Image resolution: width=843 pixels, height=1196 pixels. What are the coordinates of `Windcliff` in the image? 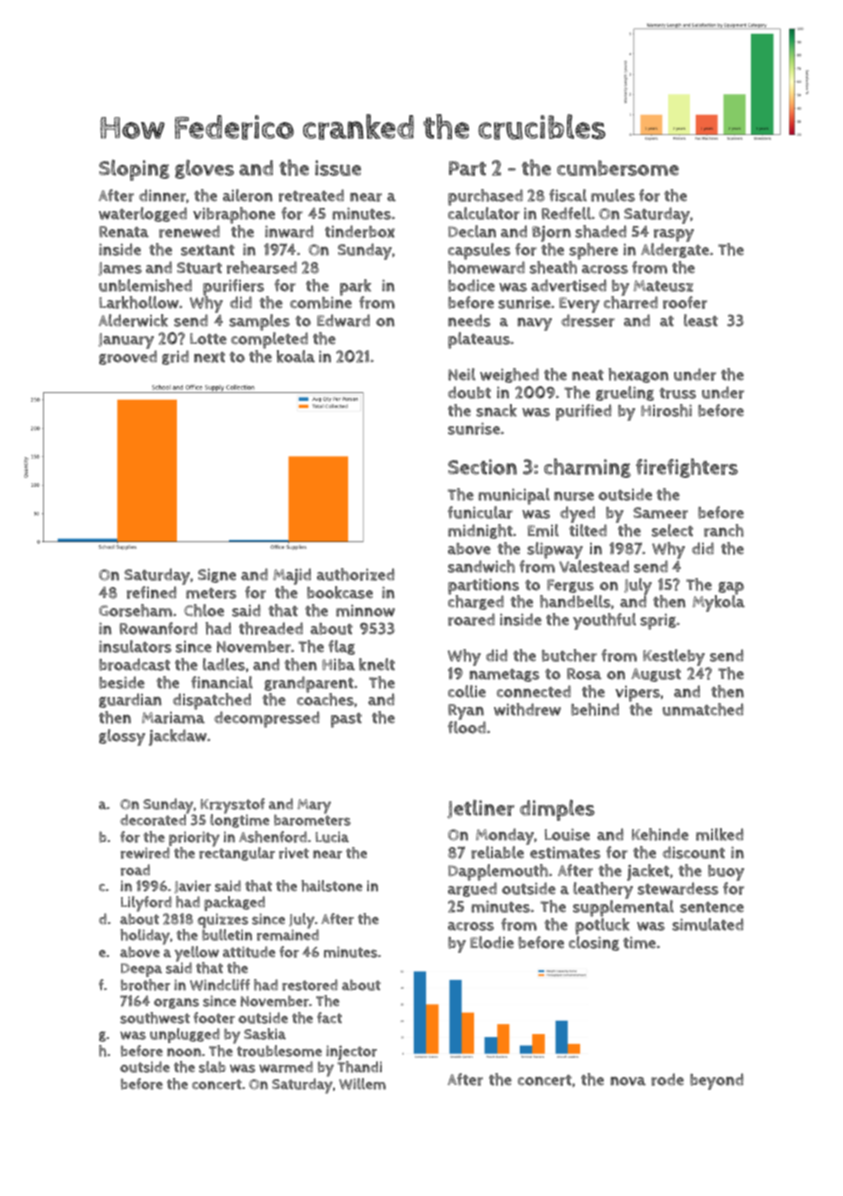 It's located at (220, 985).
